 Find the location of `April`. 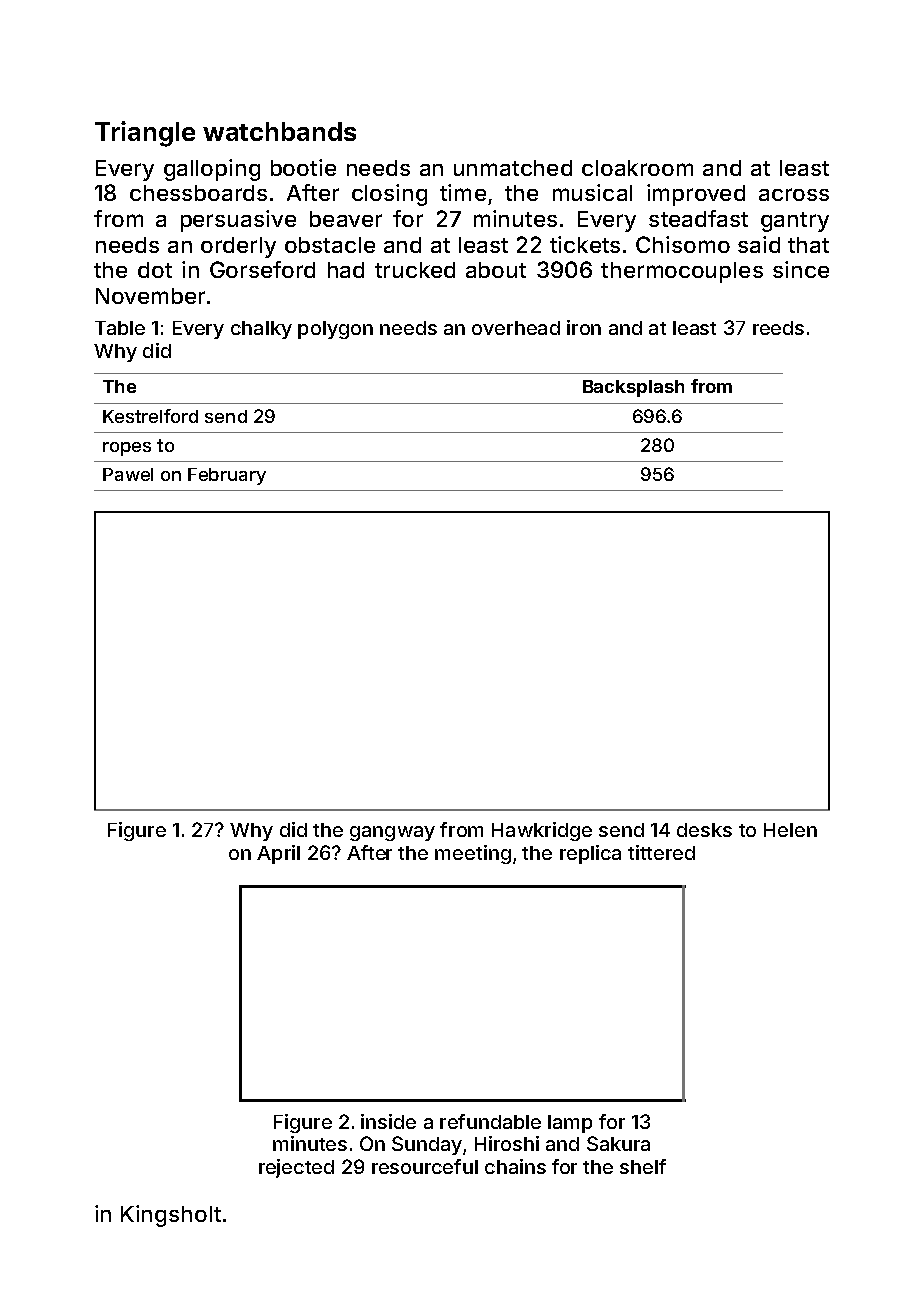

April is located at coordinates (278, 854).
